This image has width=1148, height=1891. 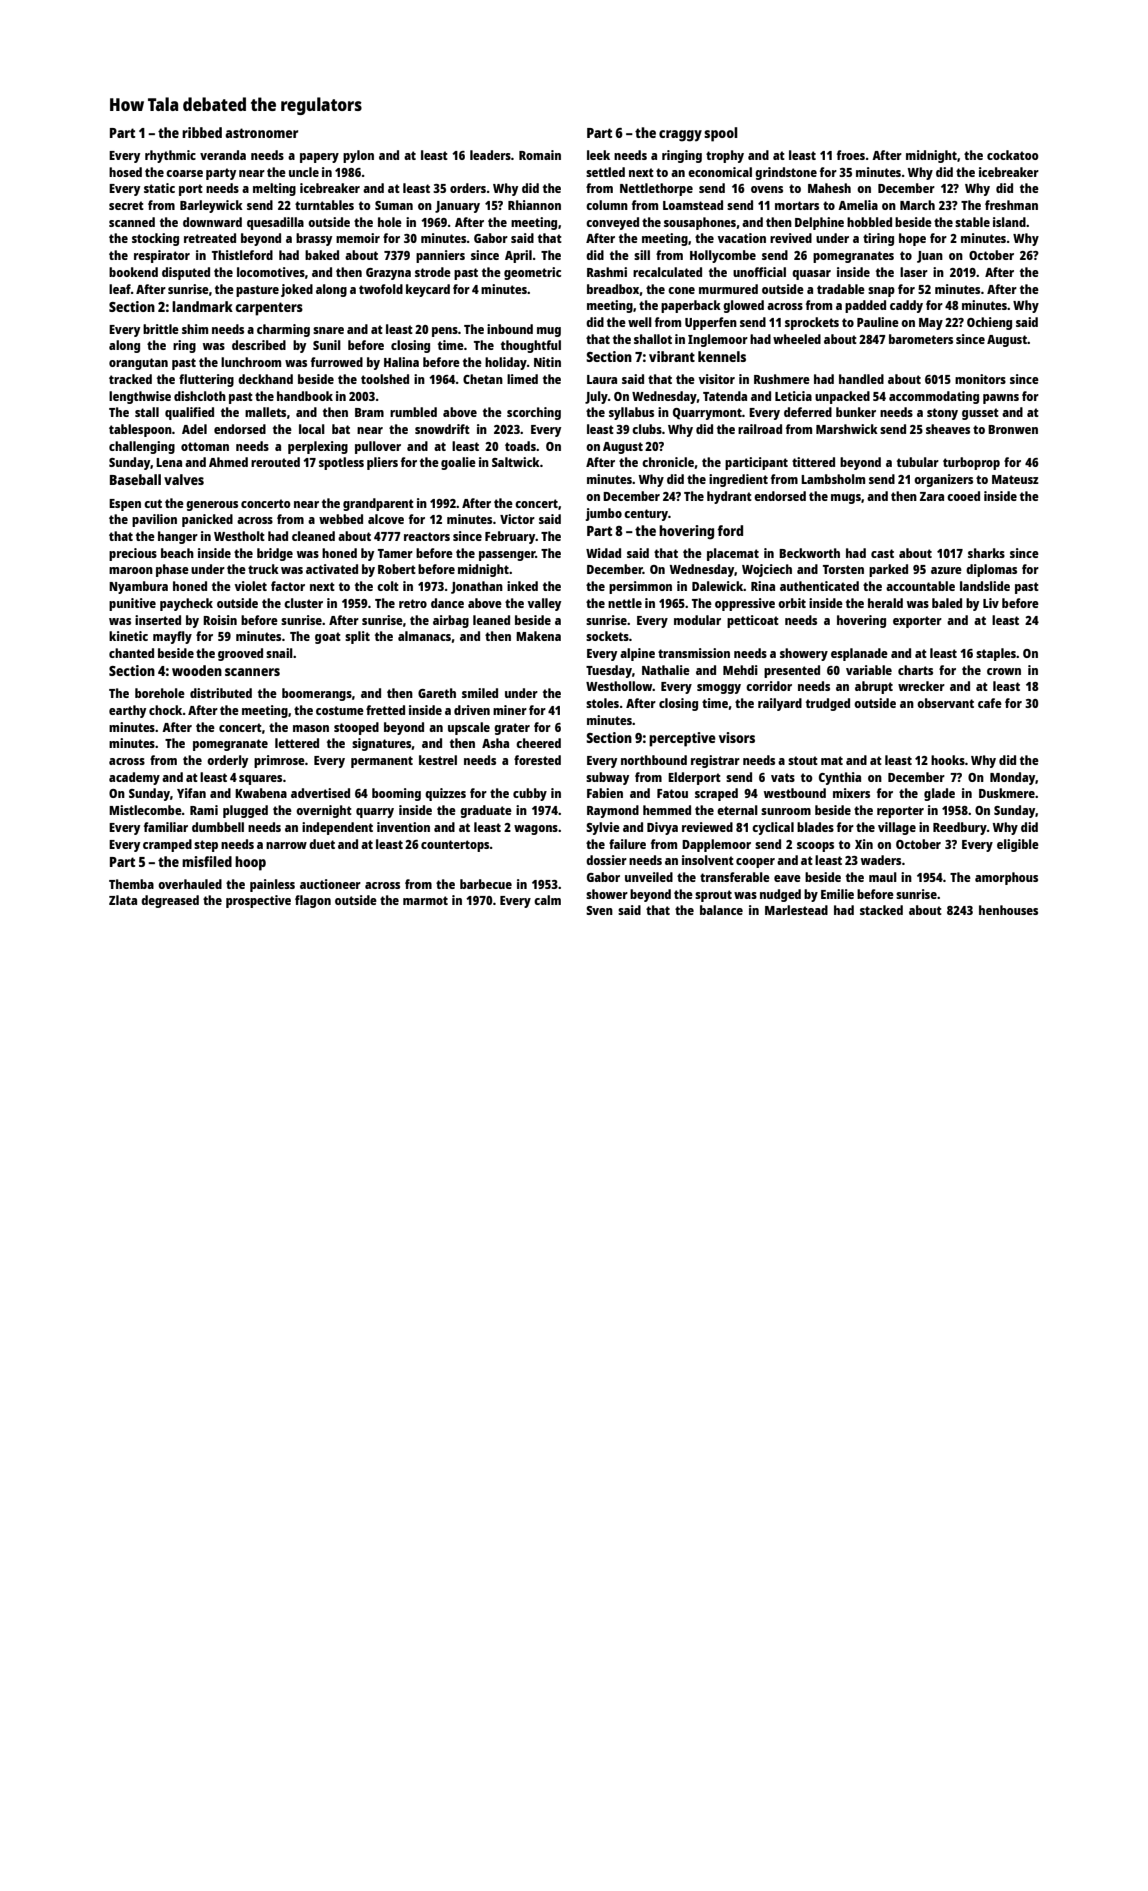 I want to click on geometric, so click(x=532, y=273).
